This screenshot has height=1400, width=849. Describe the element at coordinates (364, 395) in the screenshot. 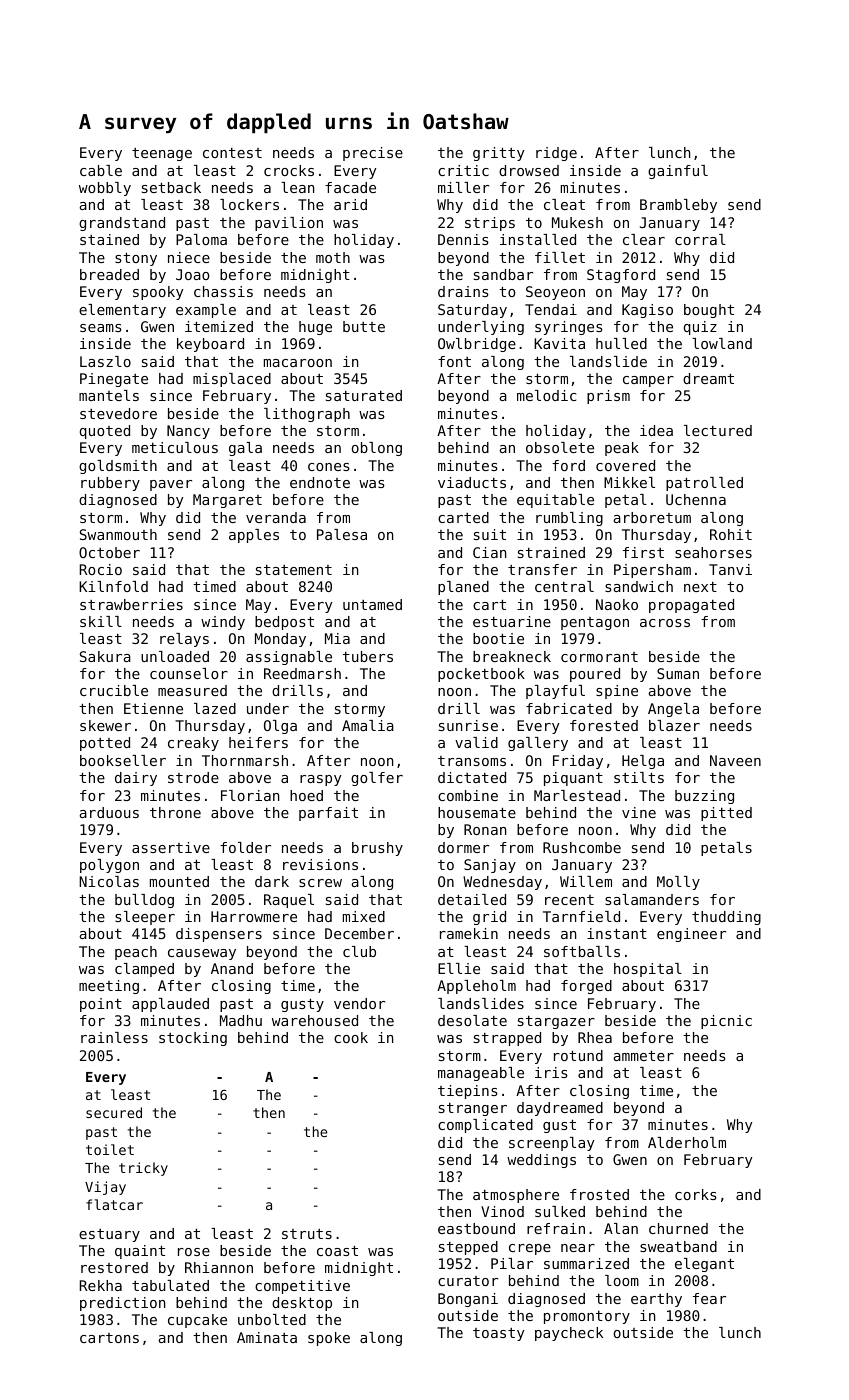

I see `saturated` at that location.
